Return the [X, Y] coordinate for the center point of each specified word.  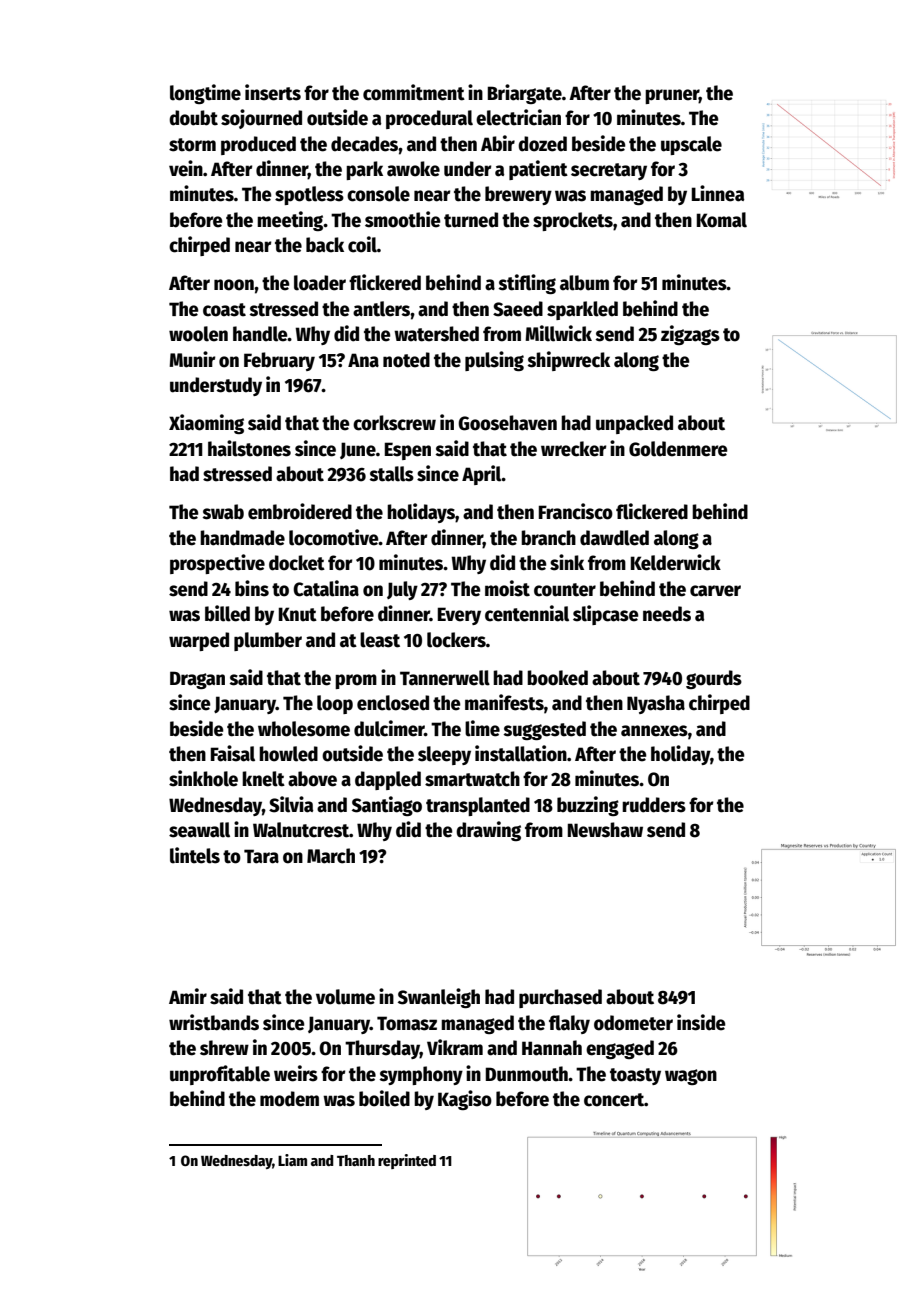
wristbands [214, 1022]
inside [701, 1022]
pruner [672, 96]
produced [258, 145]
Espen [408, 451]
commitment [414, 92]
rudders [654, 805]
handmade [242, 538]
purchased [560, 998]
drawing [488, 831]
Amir [188, 996]
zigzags [690, 335]
